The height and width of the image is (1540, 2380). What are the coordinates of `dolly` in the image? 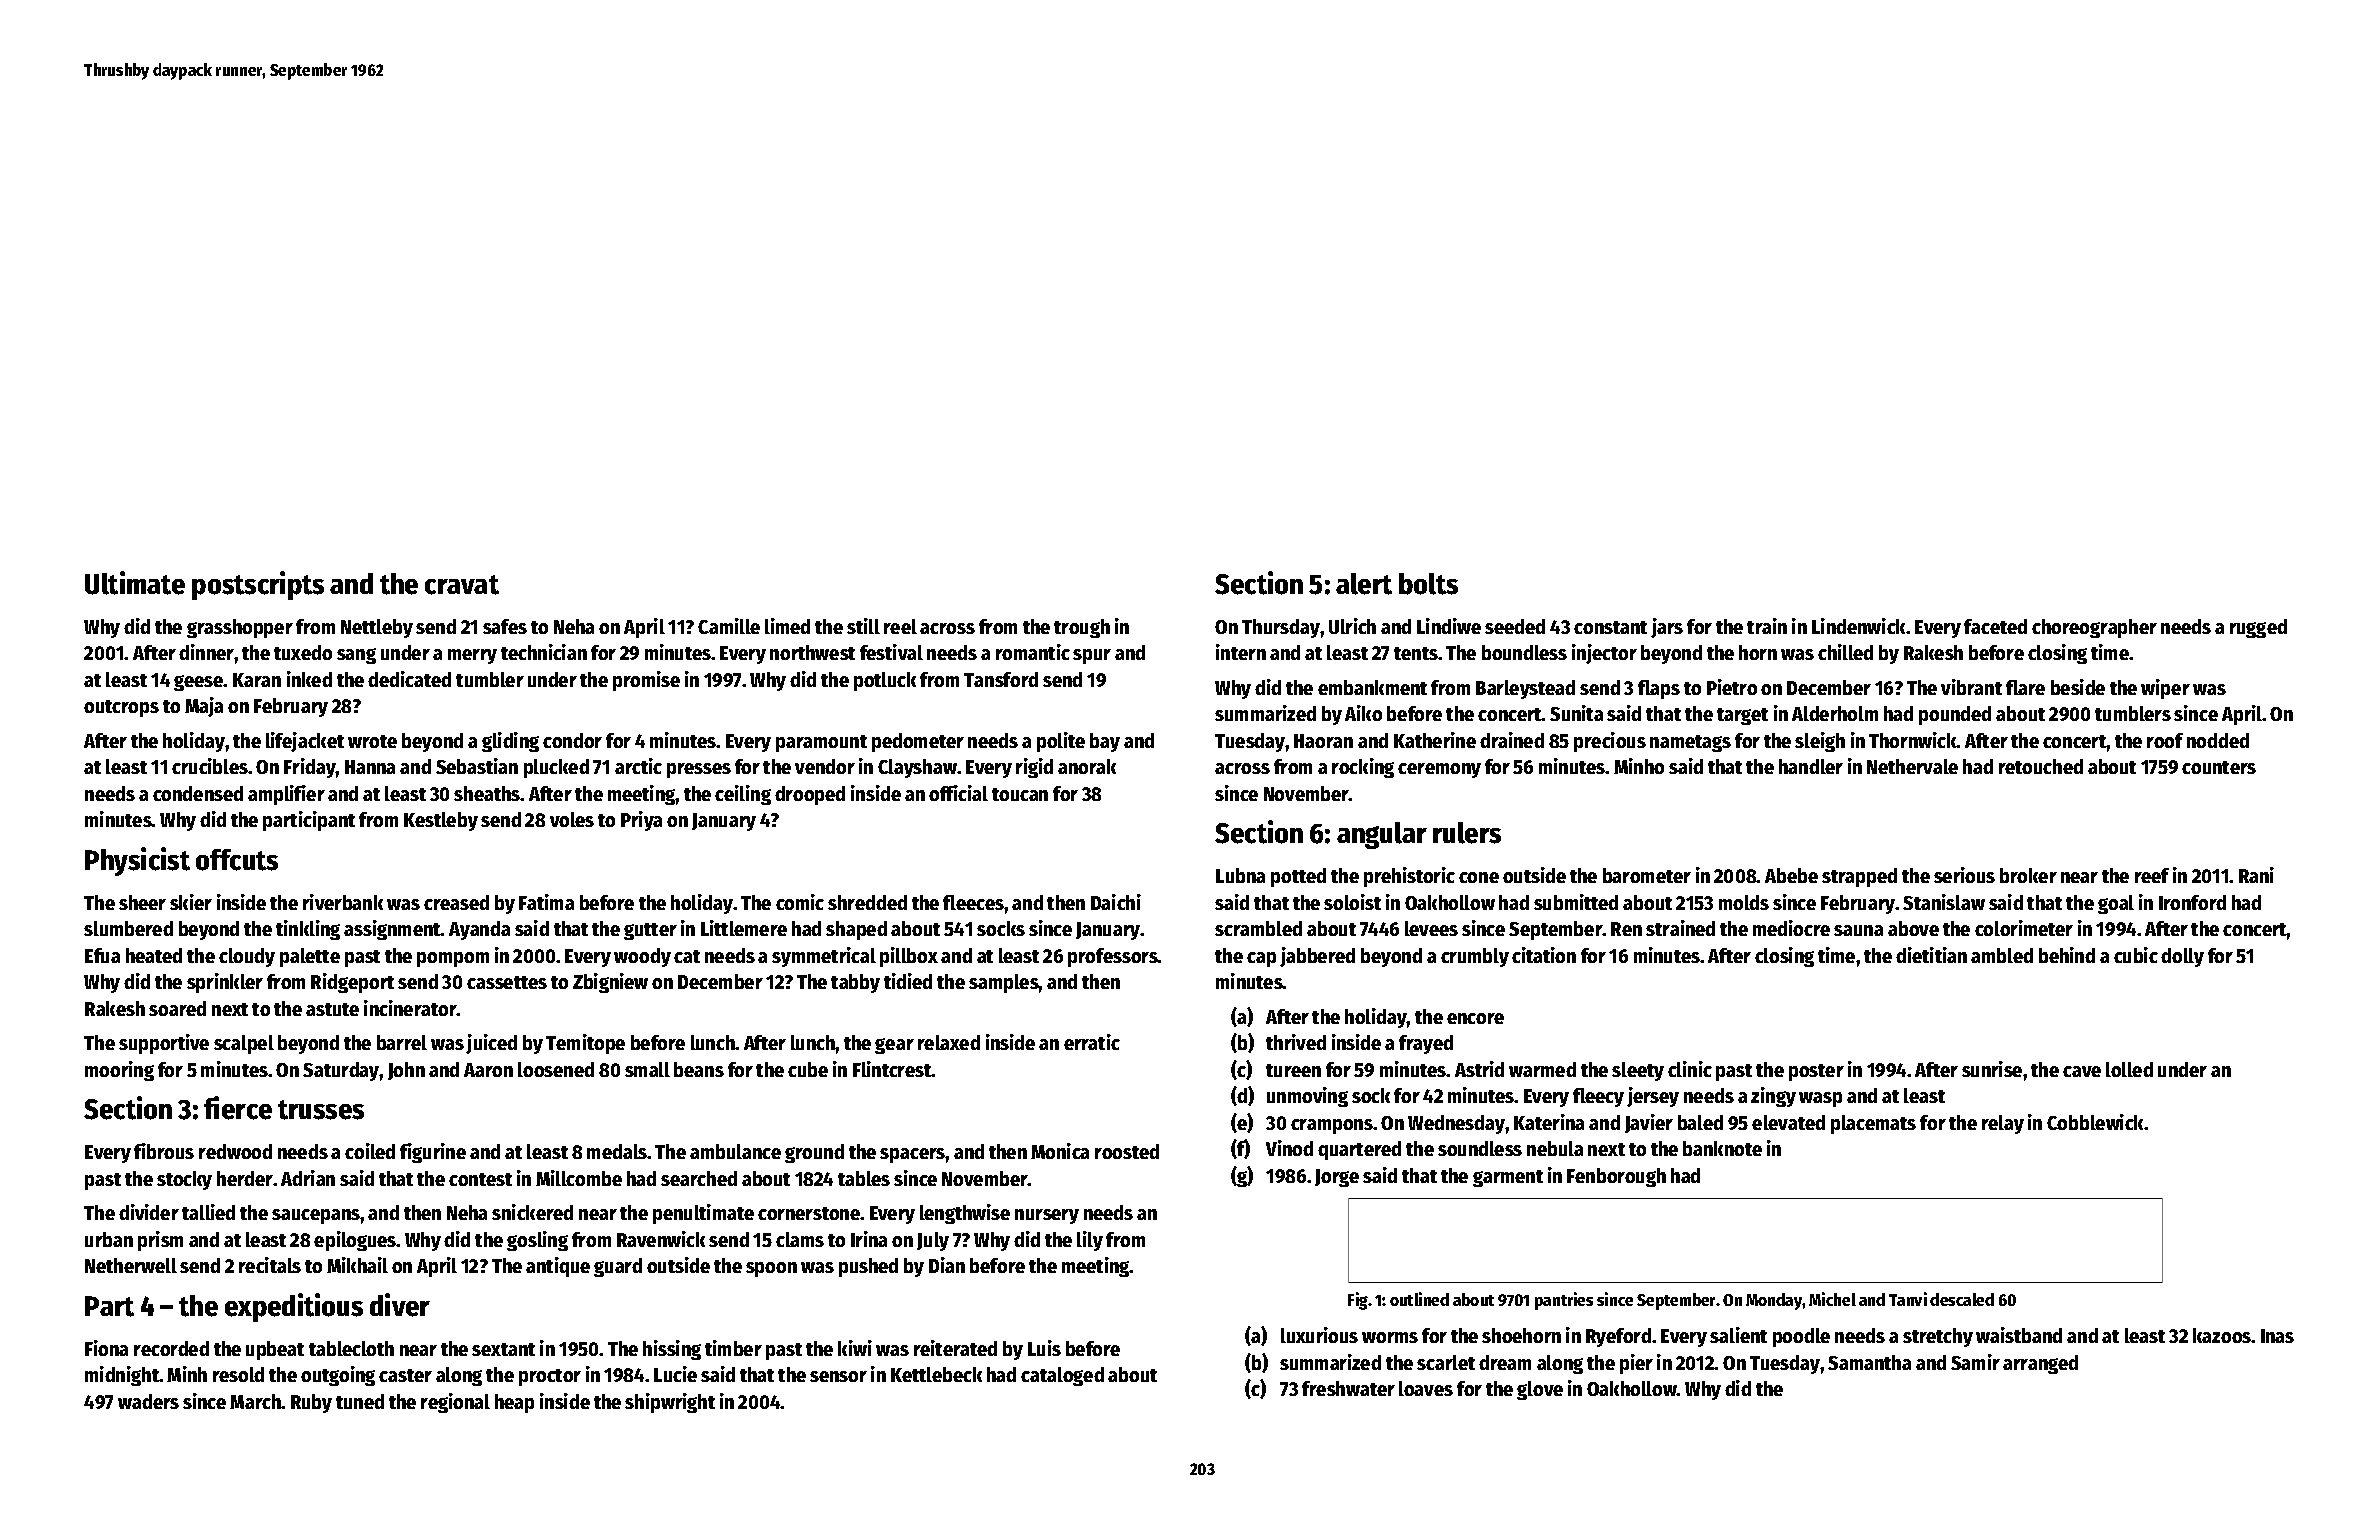 It's located at (2182, 957).
